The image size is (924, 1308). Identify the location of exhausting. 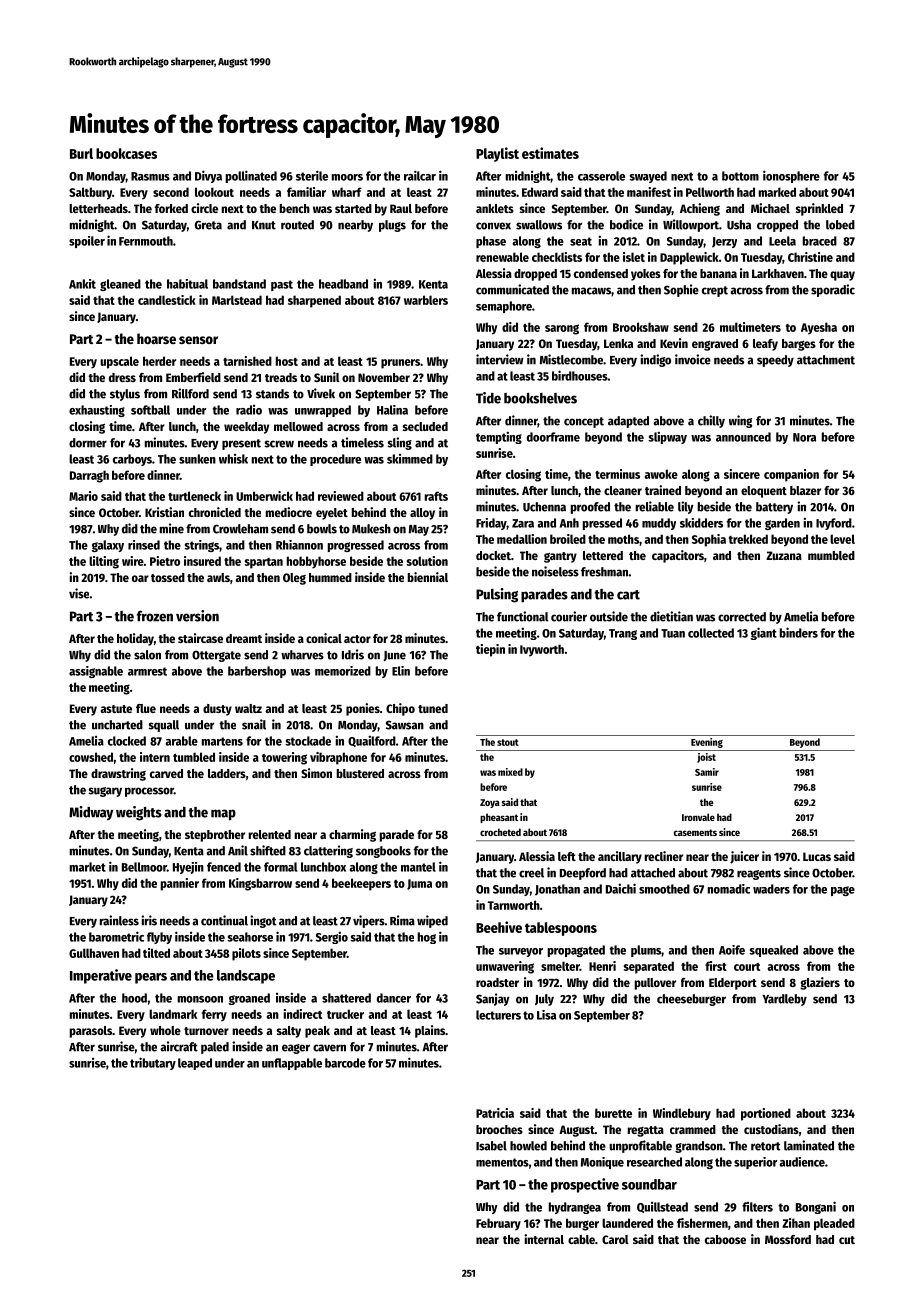
(97, 411).
